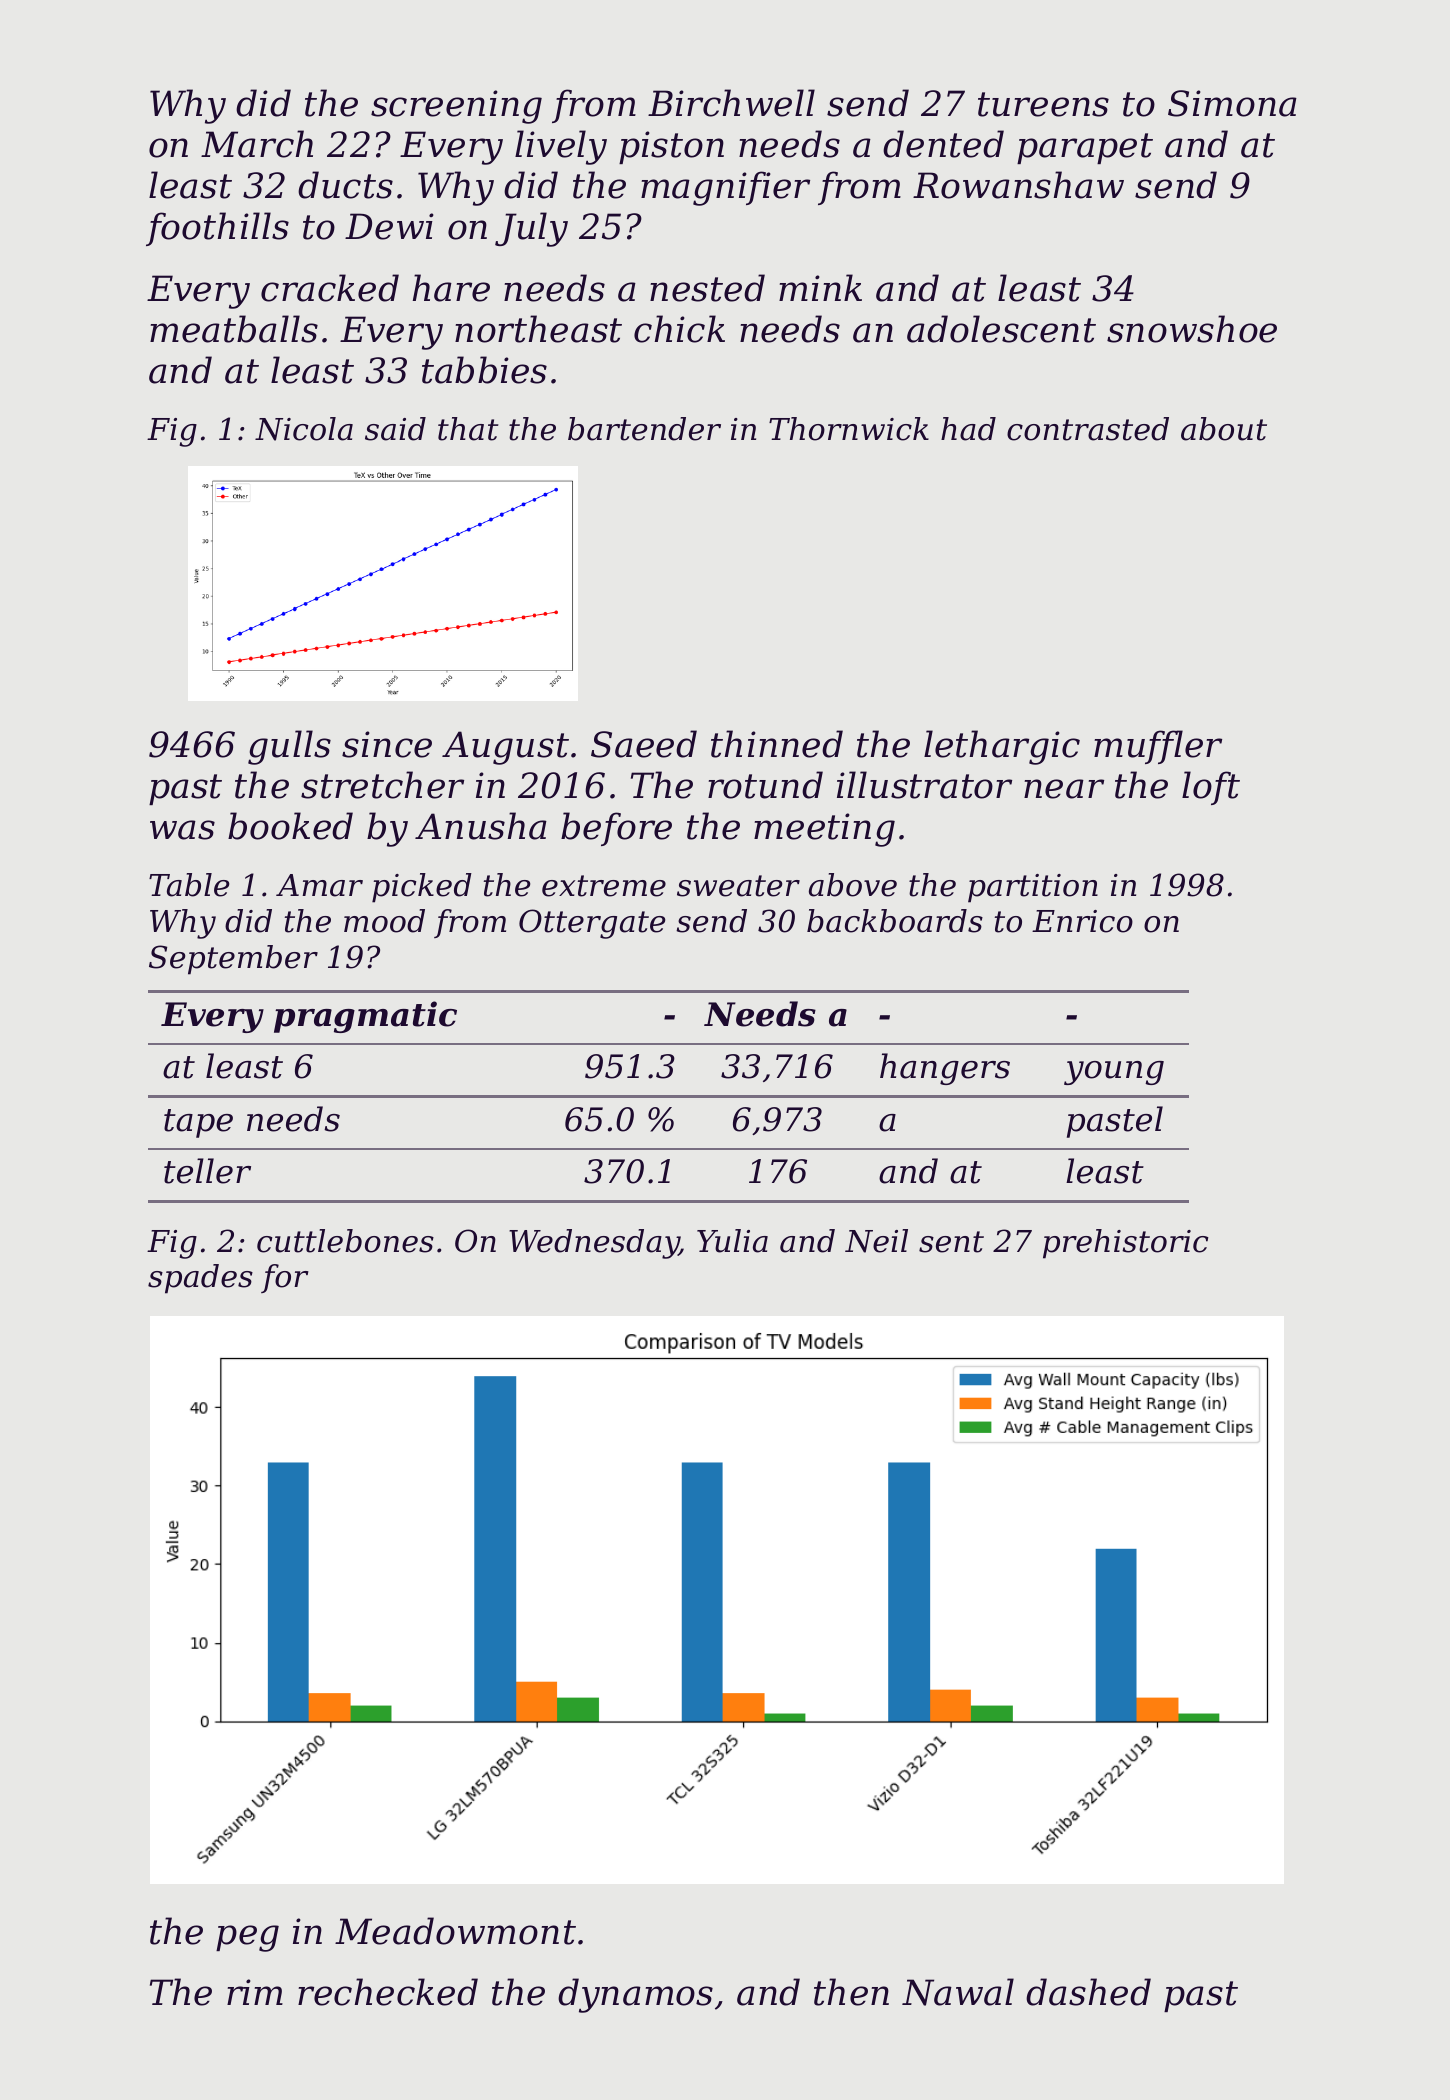  I want to click on prehistoric, so click(1125, 1244).
